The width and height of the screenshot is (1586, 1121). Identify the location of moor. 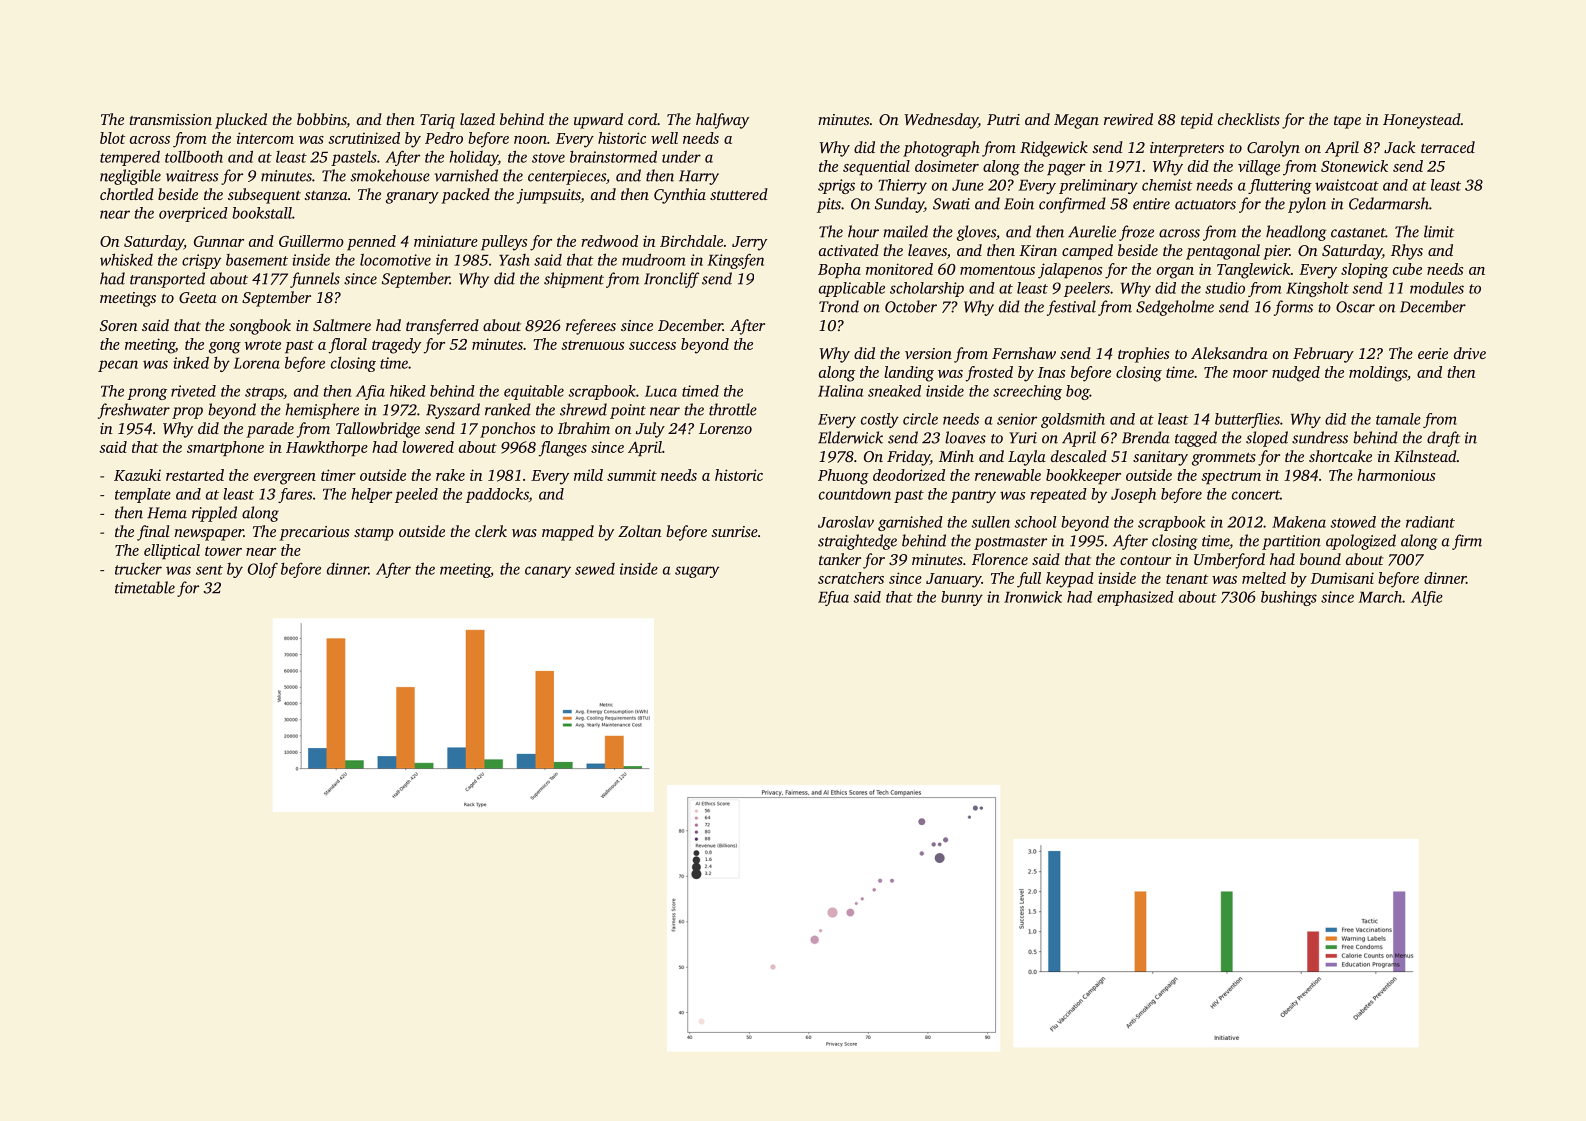
(1250, 374).
